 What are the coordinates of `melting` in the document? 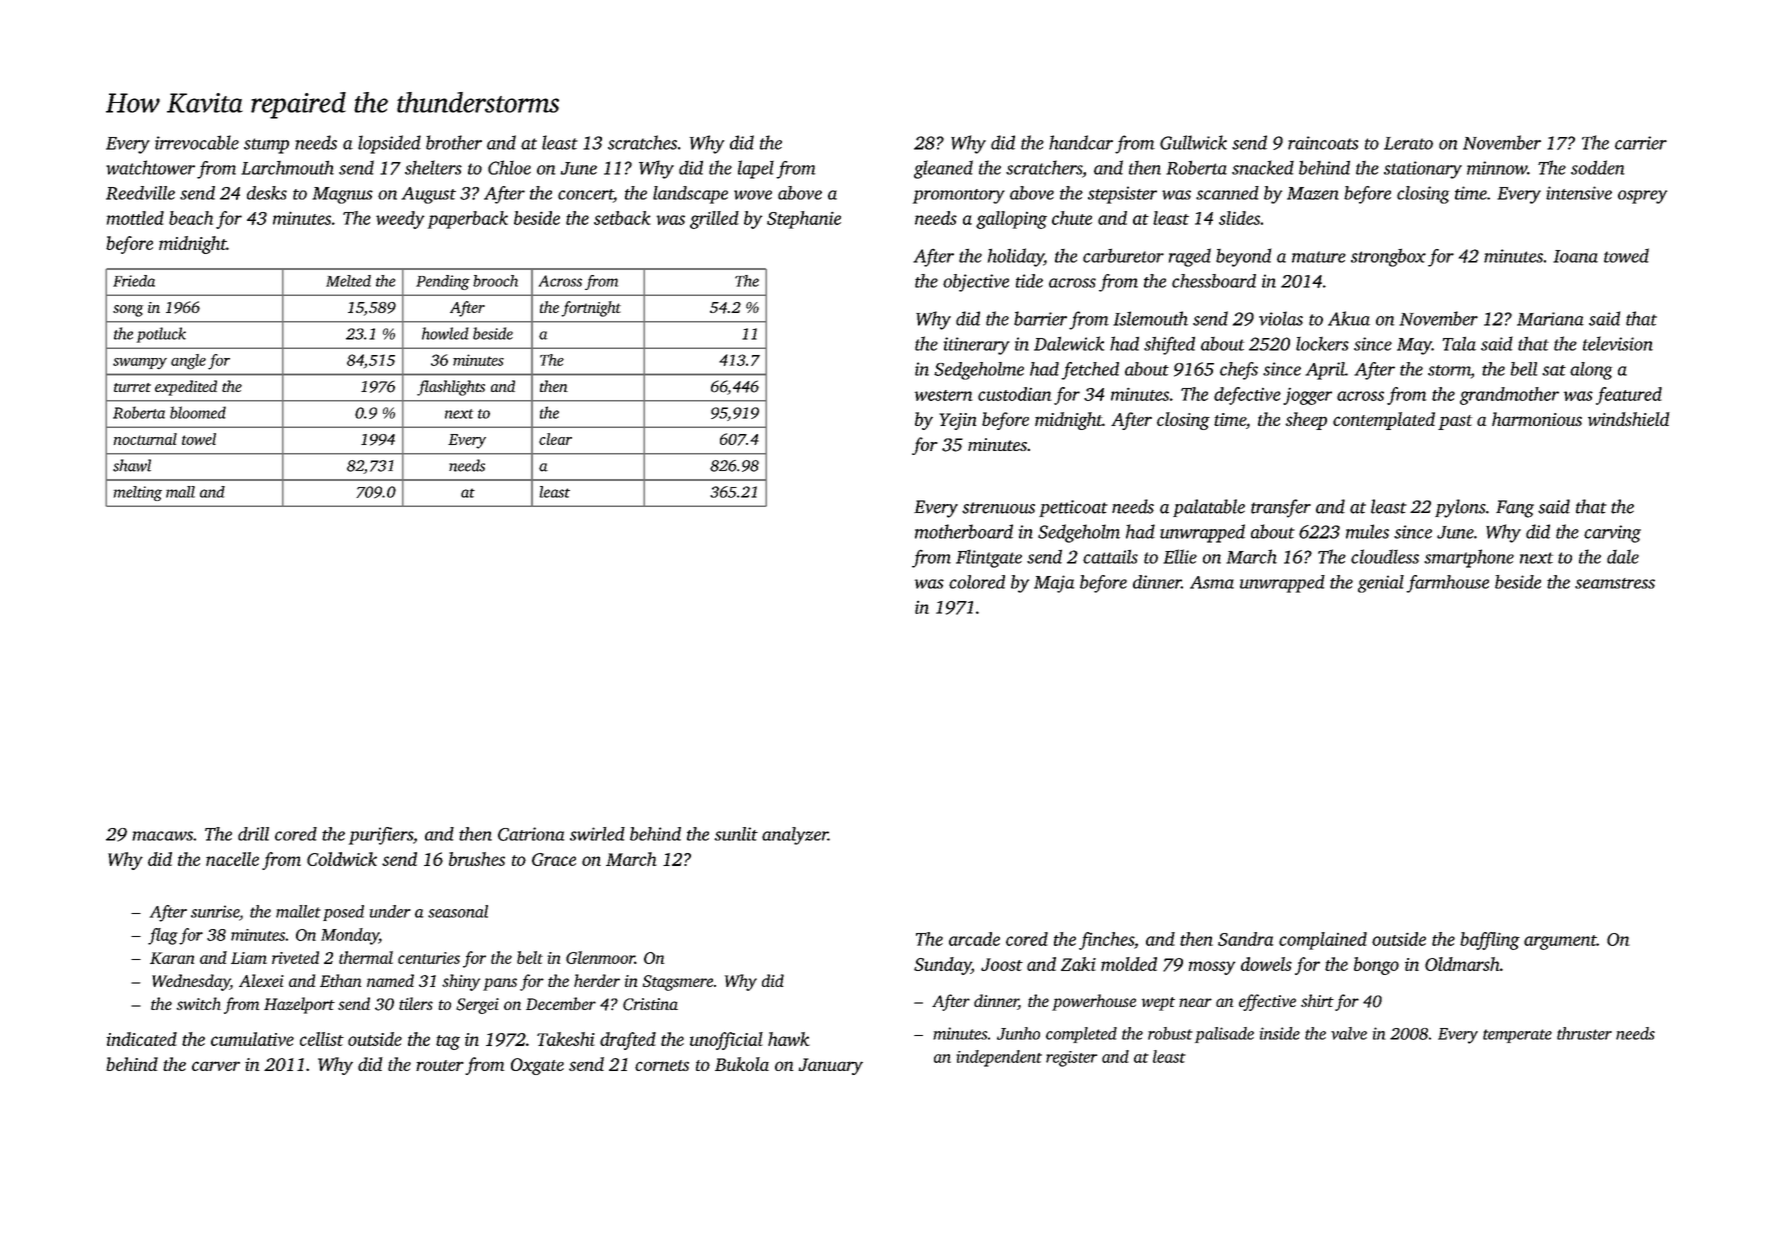 It's located at (138, 493).
